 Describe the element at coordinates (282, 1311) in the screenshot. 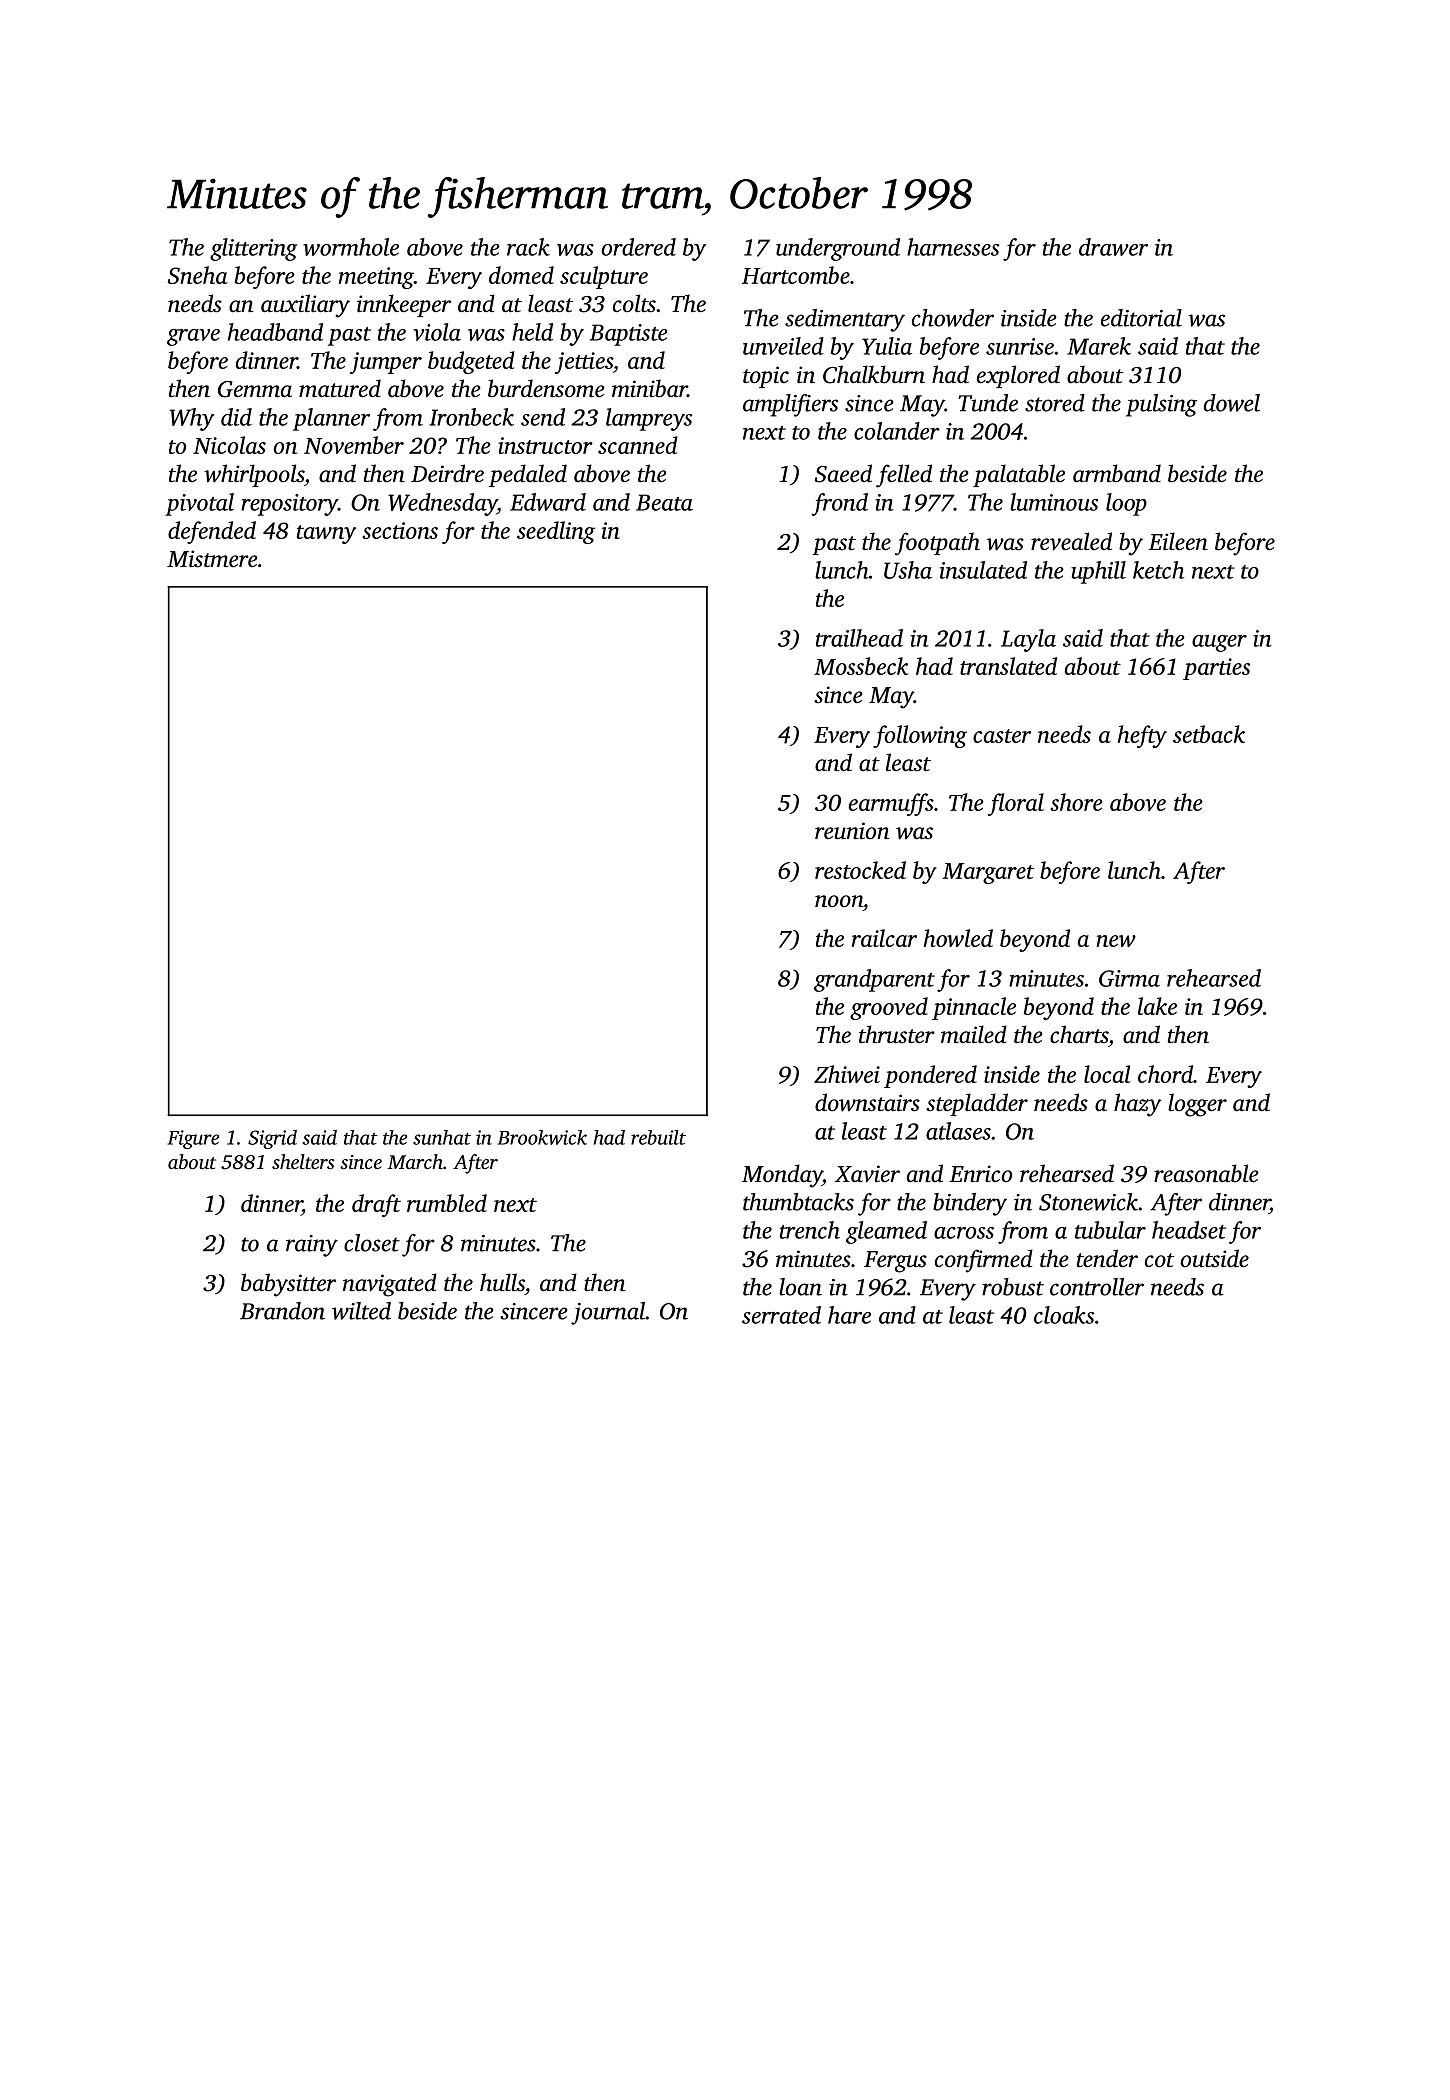

I see `Brandon` at that location.
